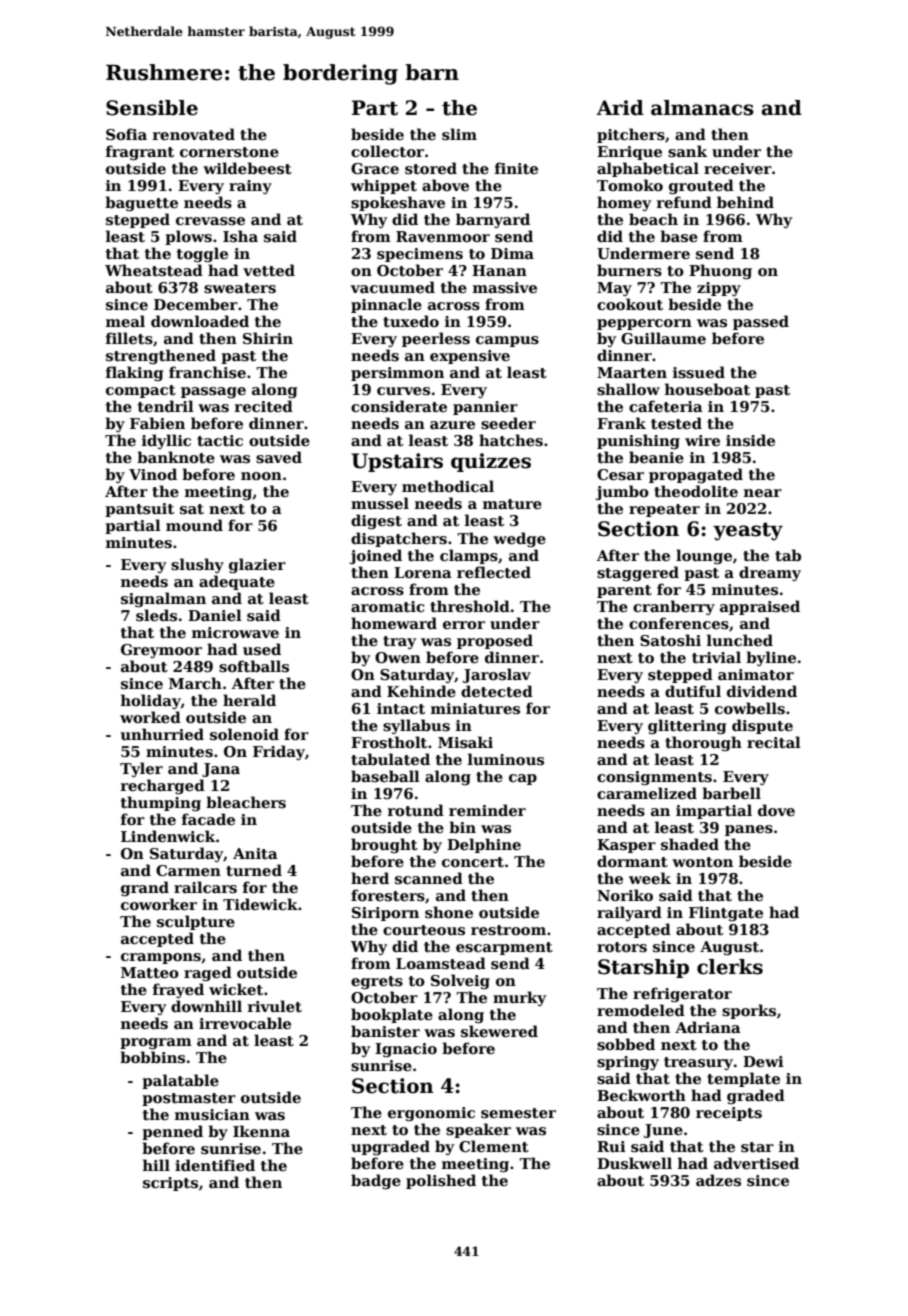  I want to click on tactic, so click(220, 440).
